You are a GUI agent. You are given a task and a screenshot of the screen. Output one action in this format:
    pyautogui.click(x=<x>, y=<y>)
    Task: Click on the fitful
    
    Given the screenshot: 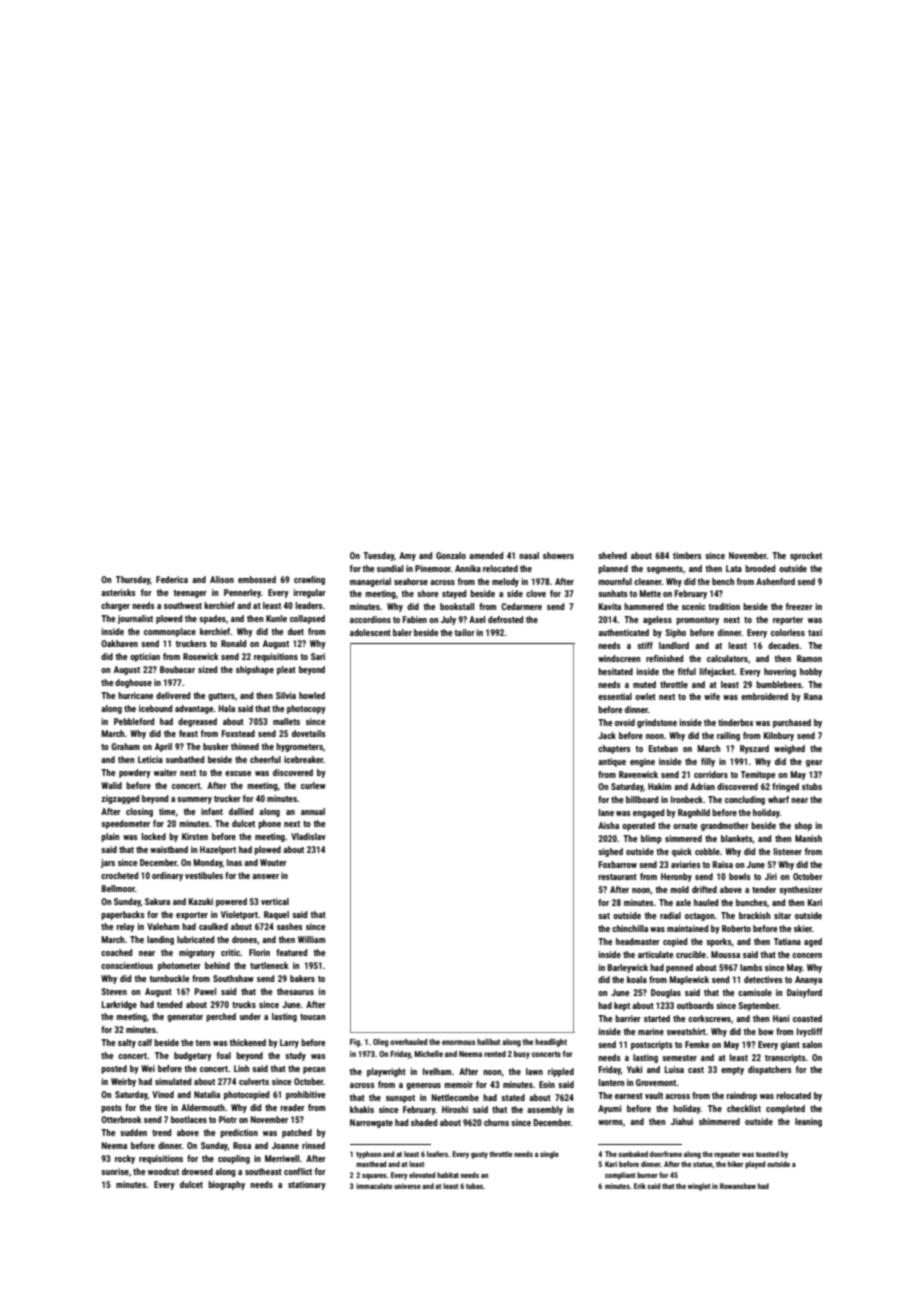 What is the action you would take?
    pyautogui.click(x=687, y=671)
